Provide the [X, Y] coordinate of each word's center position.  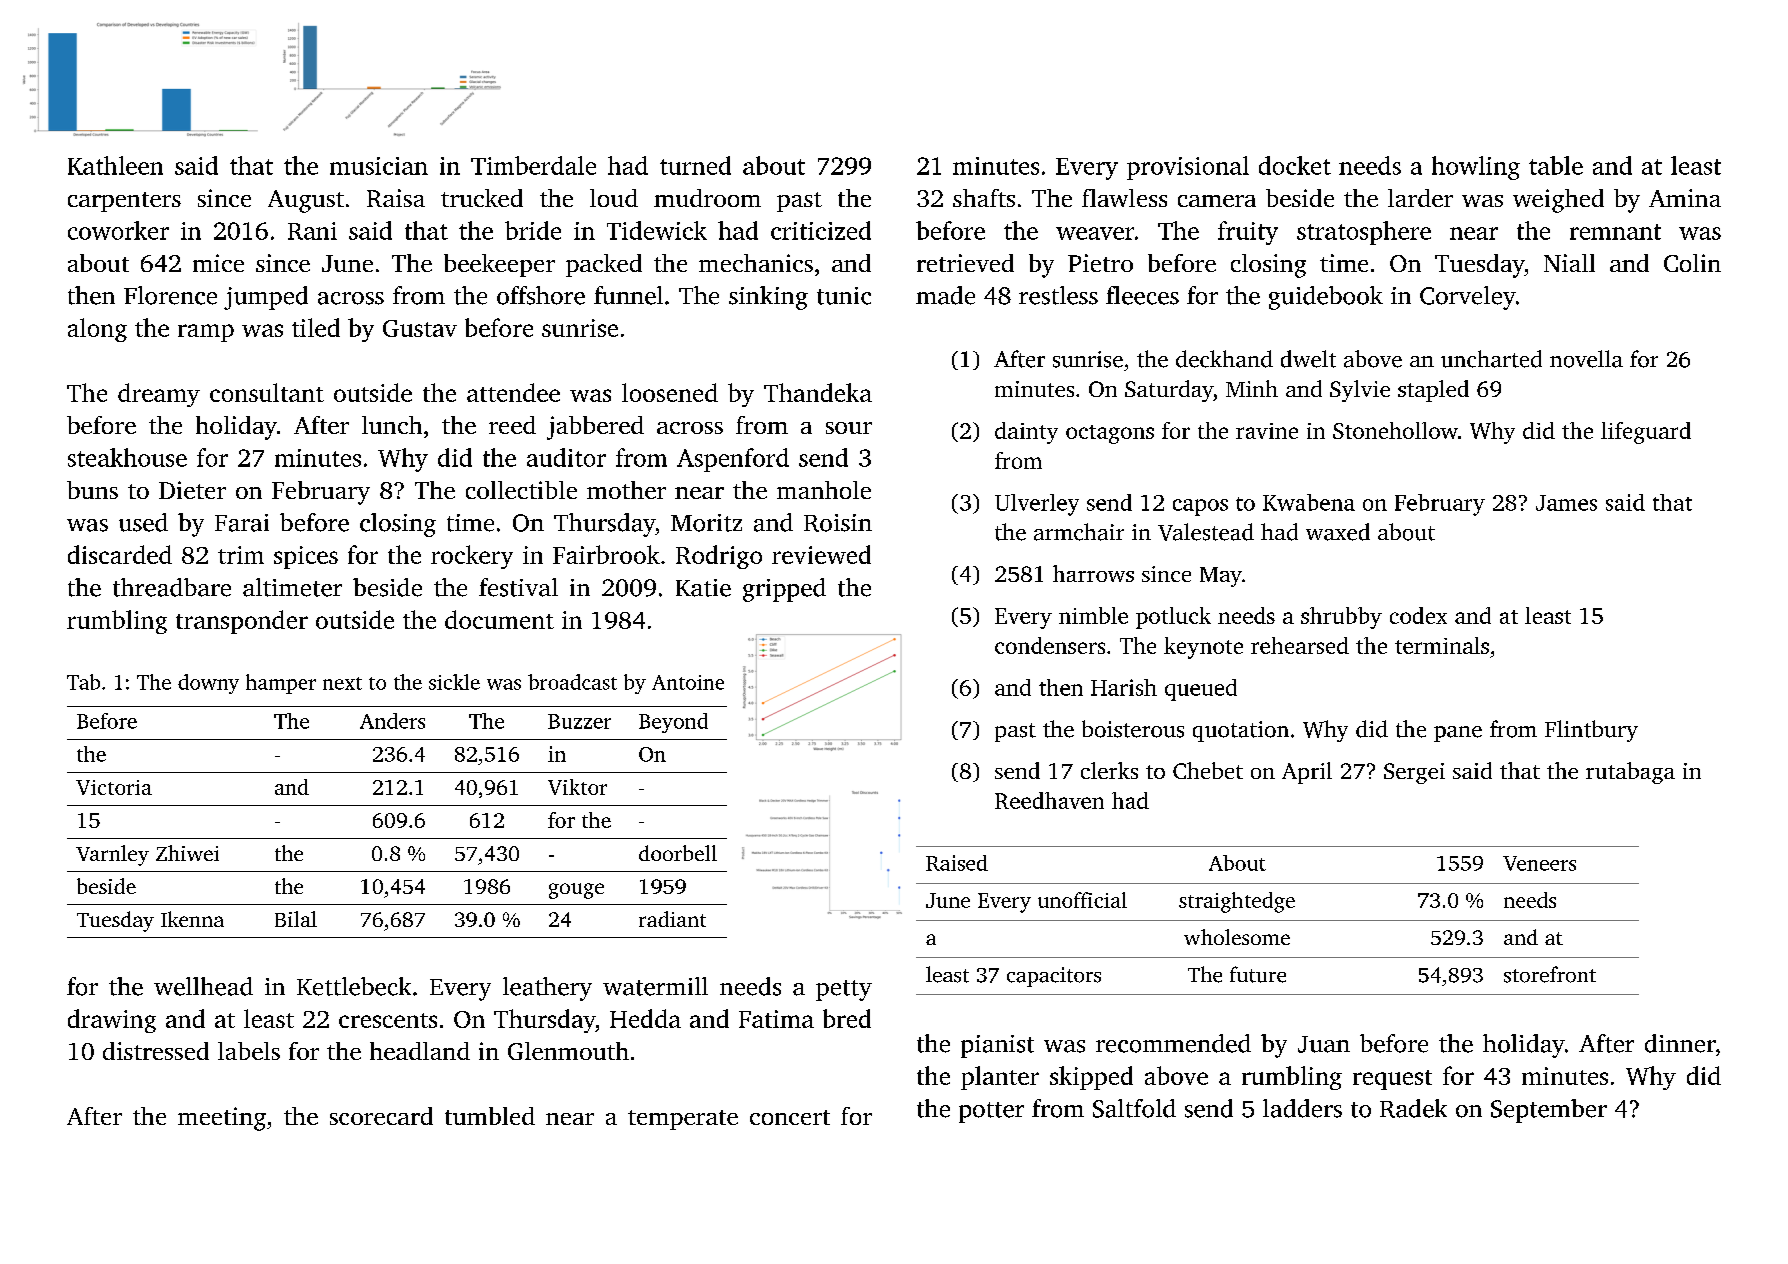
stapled [1433, 391]
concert [790, 1117]
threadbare [172, 587]
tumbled [490, 1116]
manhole [824, 490]
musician [379, 166]
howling [1476, 168]
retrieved [965, 263]
